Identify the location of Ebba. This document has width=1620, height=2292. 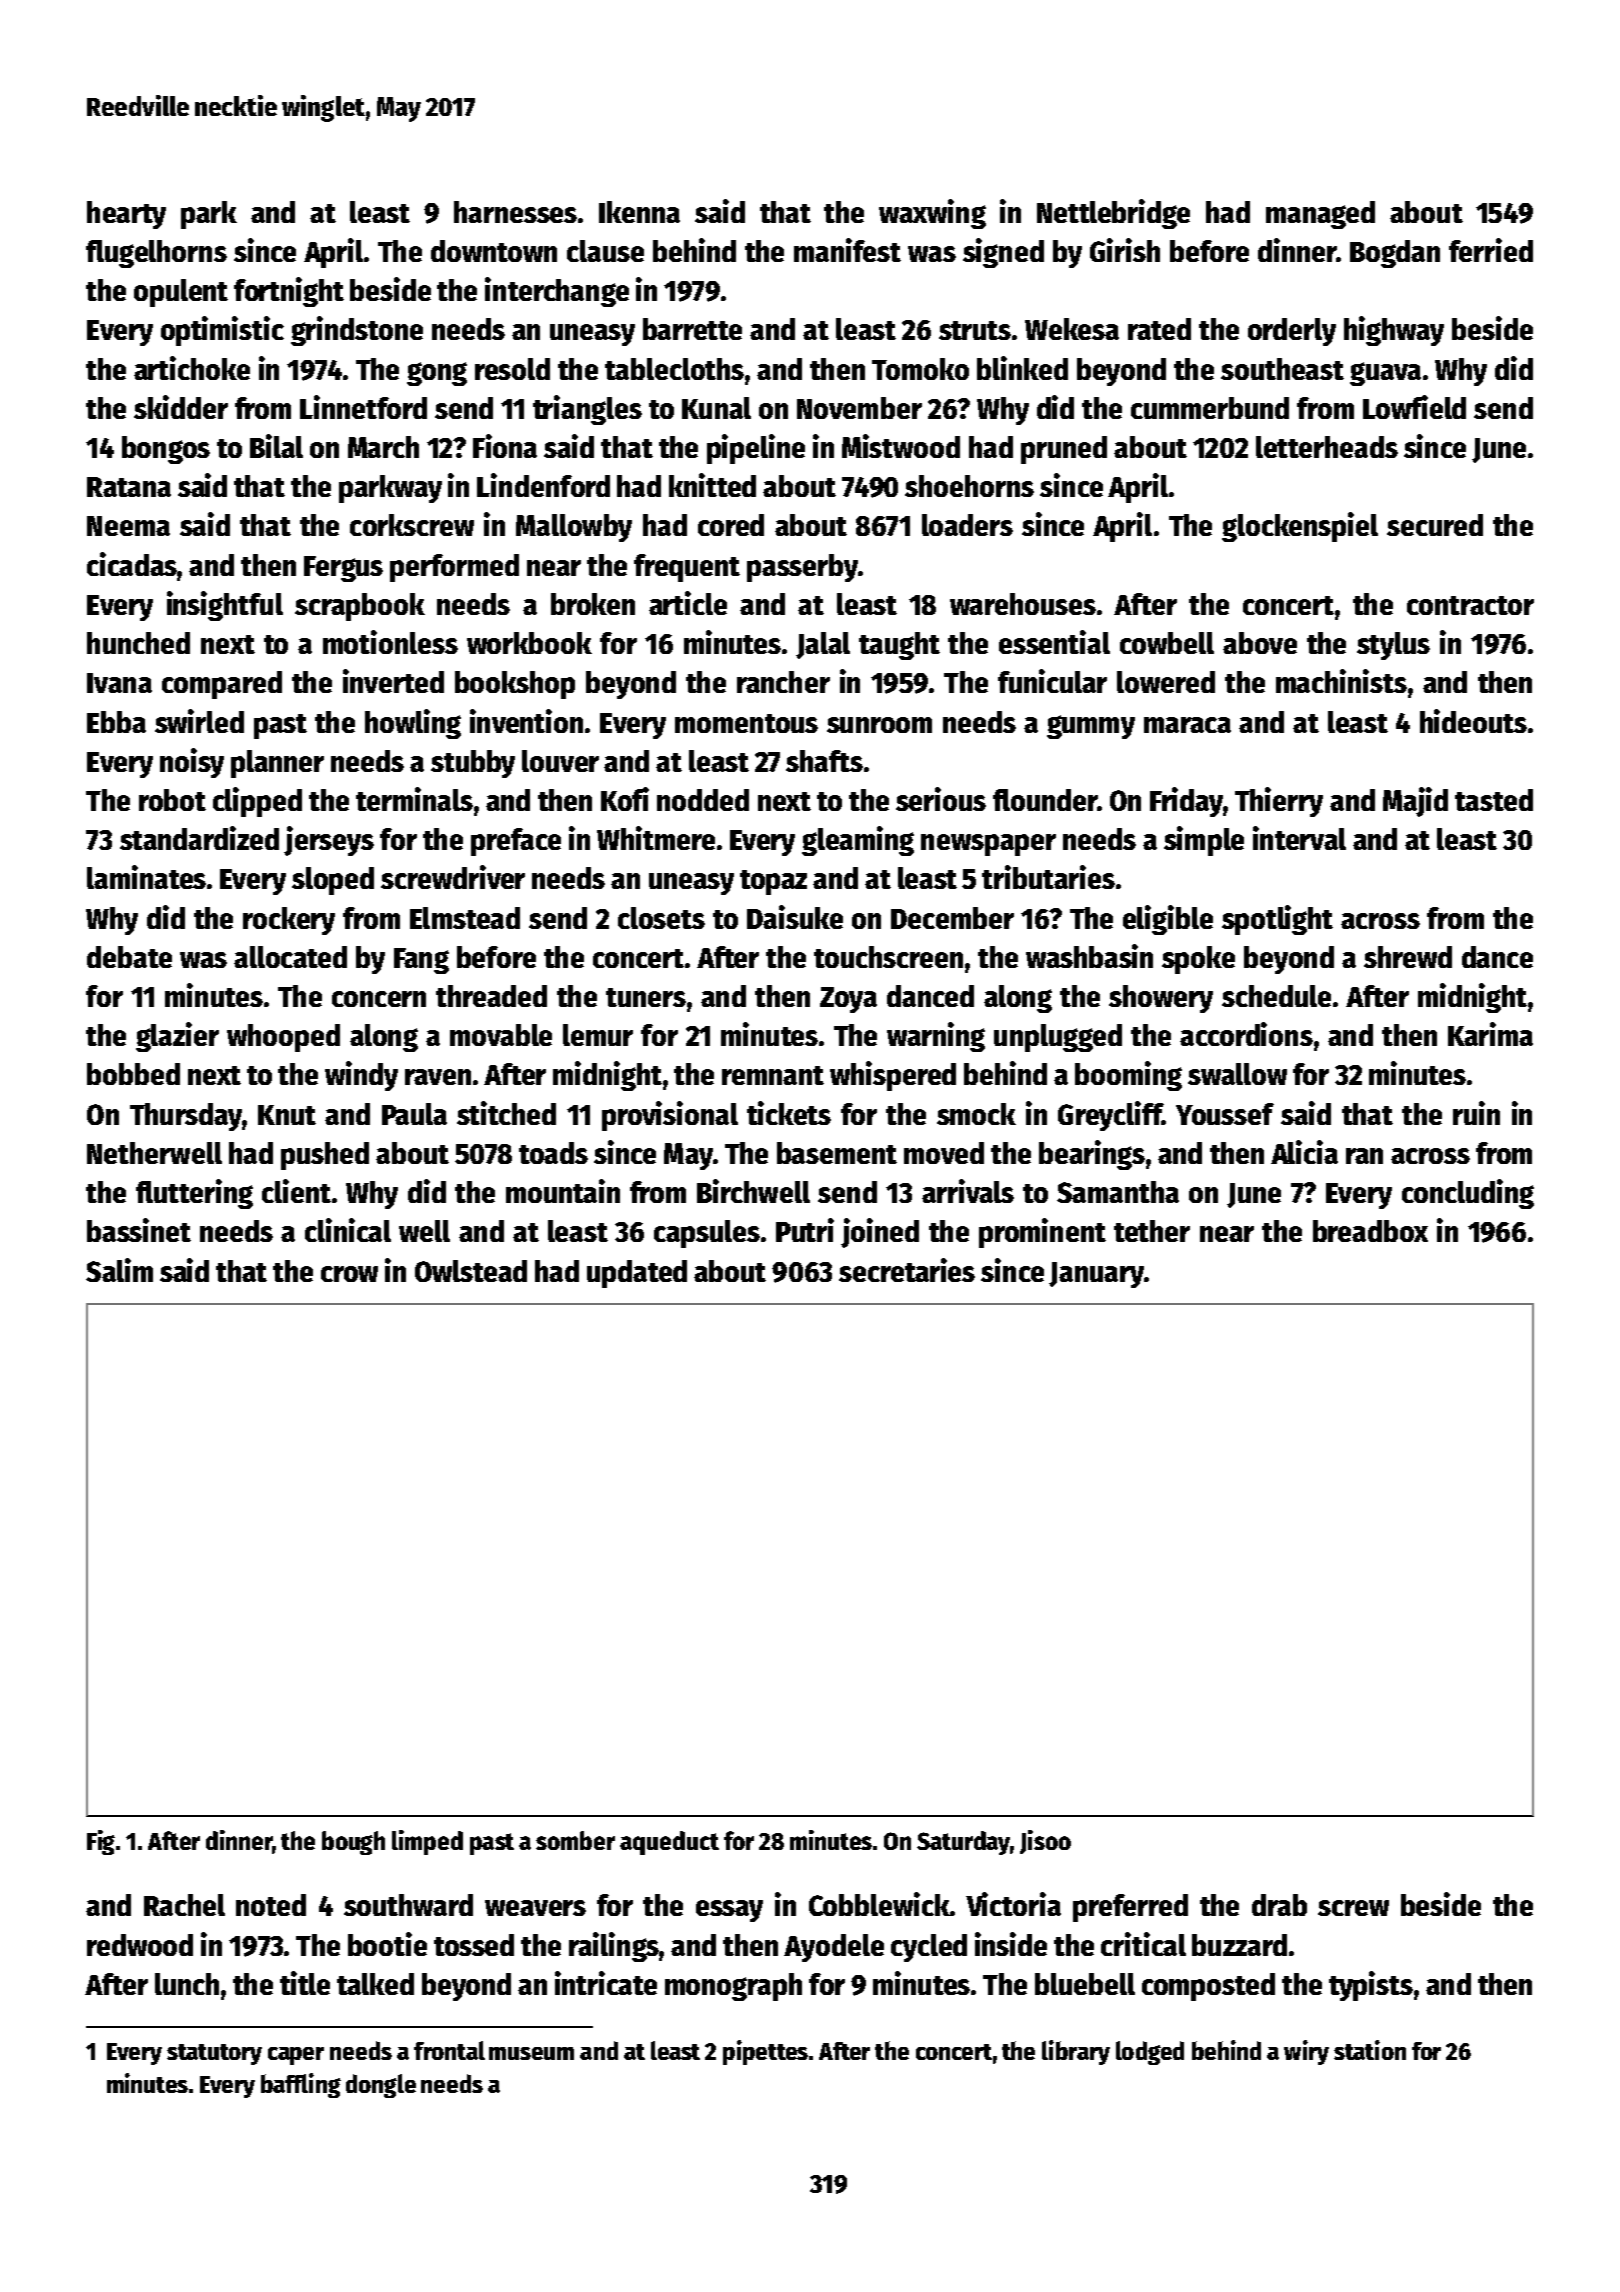
(116, 722).
